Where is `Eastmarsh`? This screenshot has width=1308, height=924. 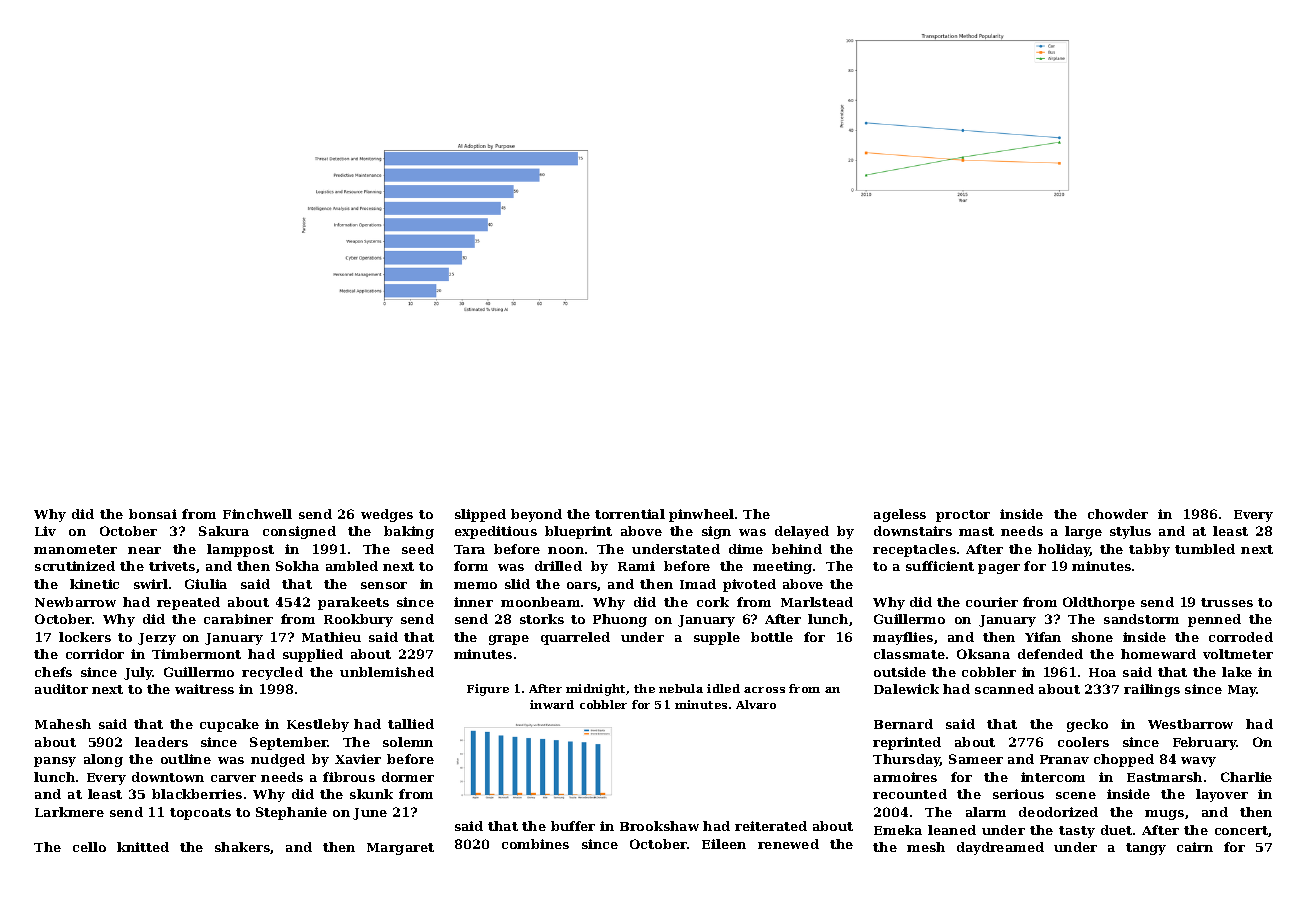
Eastmarsh is located at coordinates (1164, 777).
